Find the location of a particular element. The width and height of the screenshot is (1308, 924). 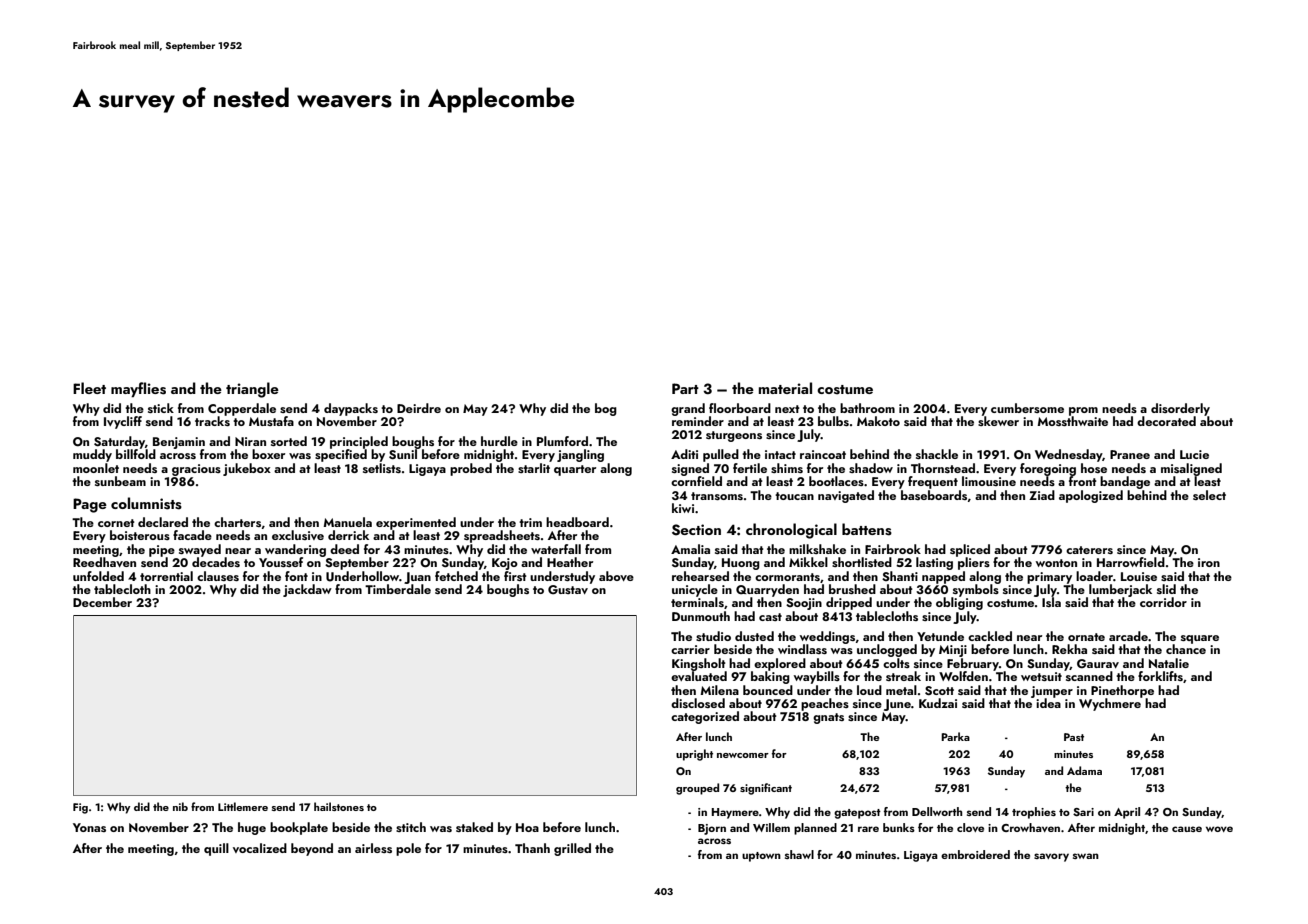

Kojo is located at coordinates (505, 564).
